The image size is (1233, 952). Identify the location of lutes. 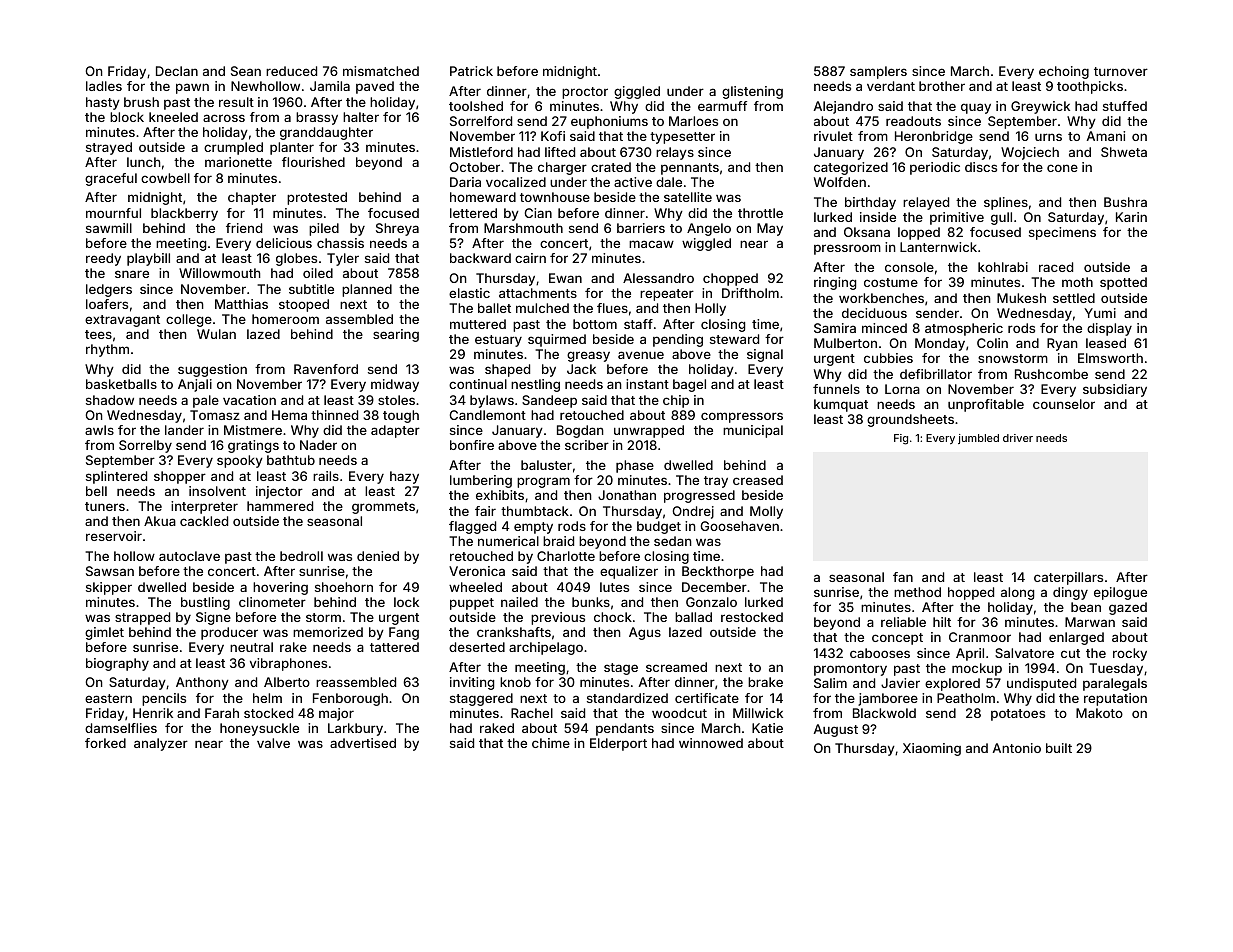
(614, 587).
